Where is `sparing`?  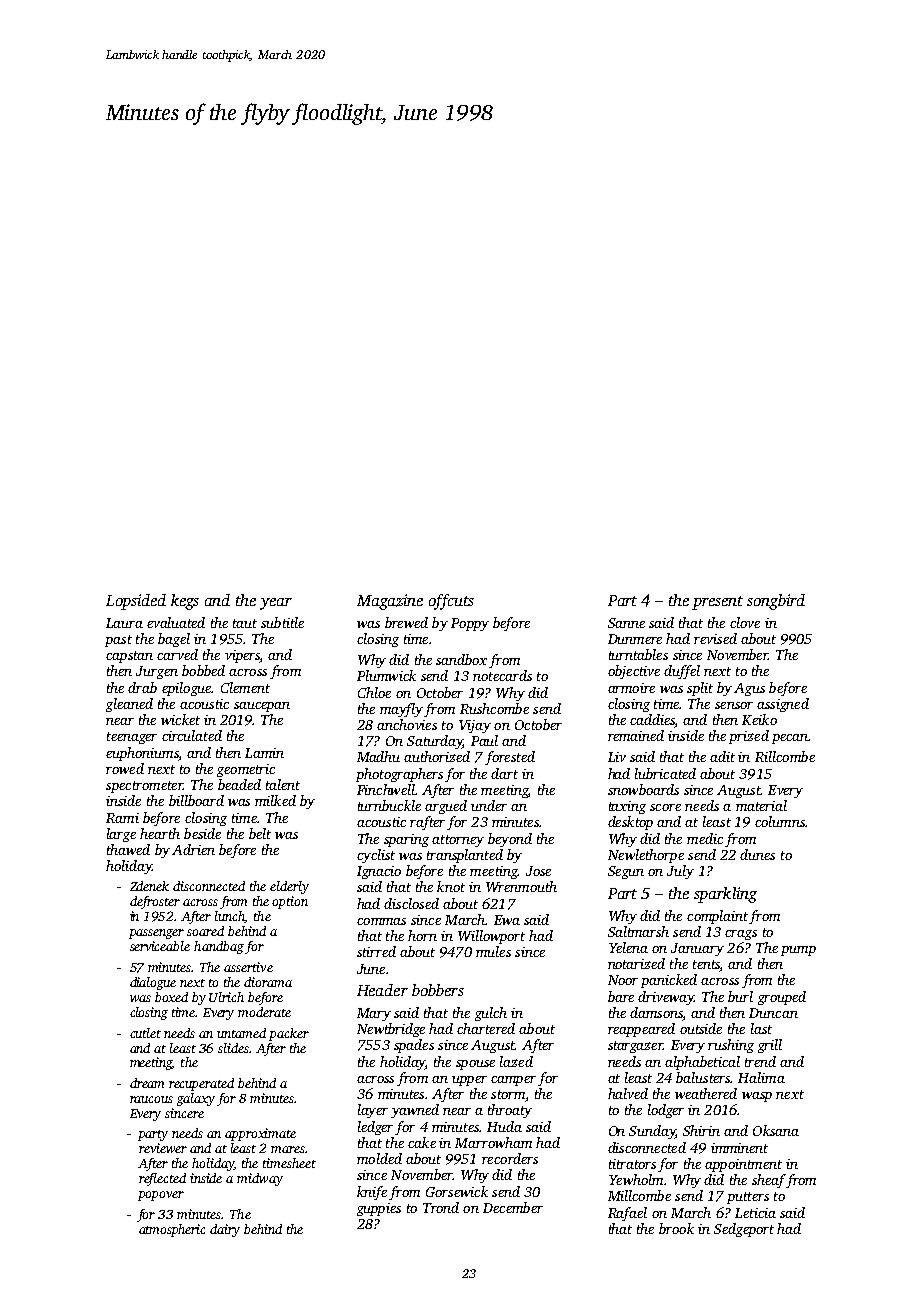 sparing is located at coordinates (406, 840).
